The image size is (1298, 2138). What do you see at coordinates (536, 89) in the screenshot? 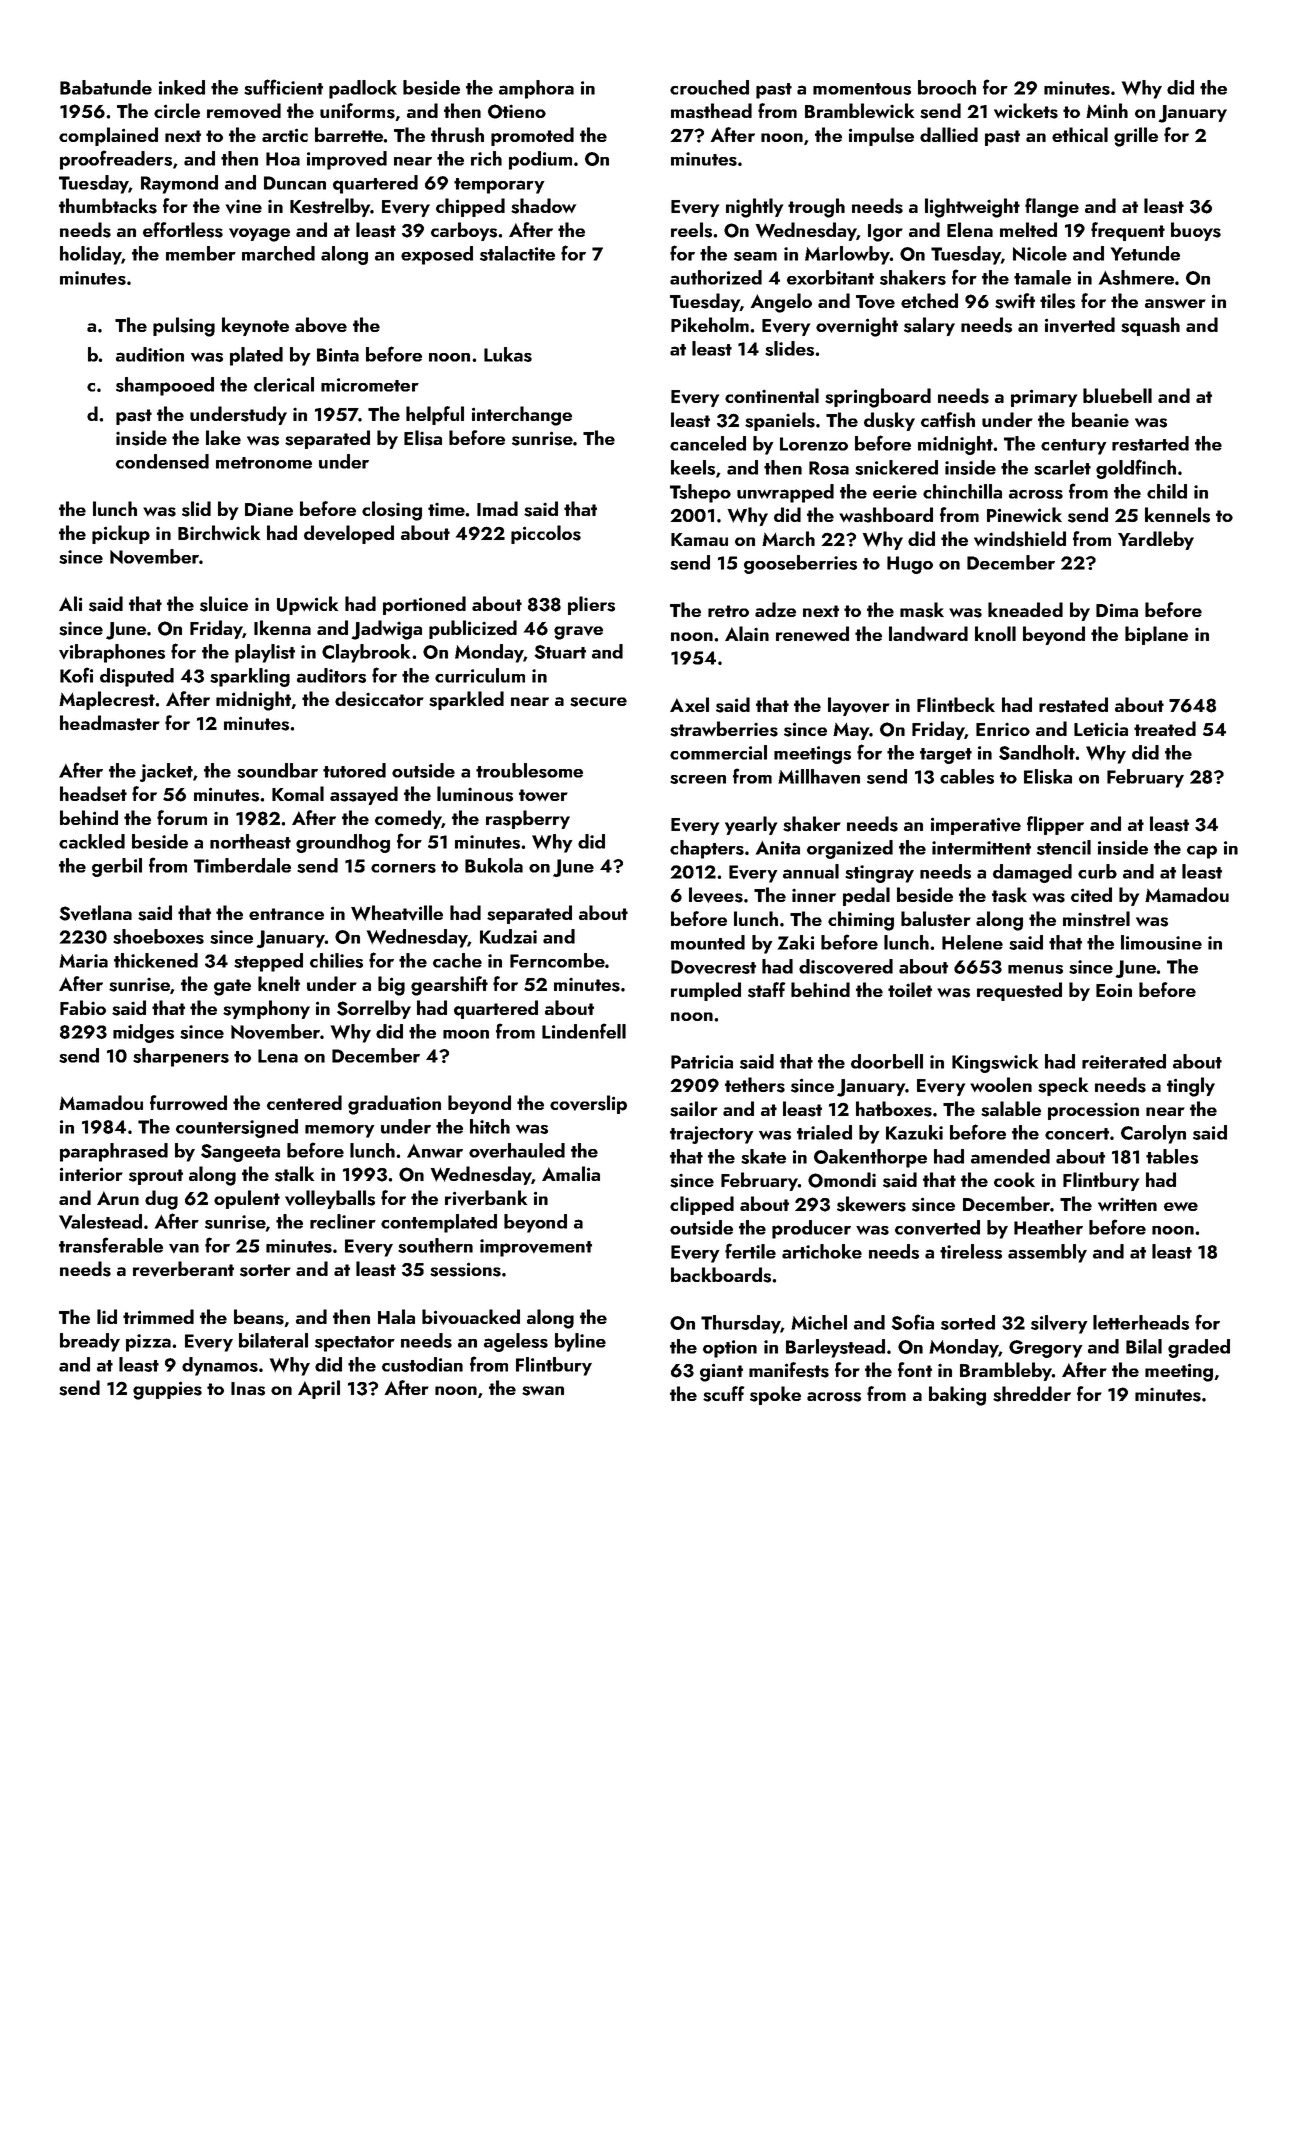
I see `amphora` at bounding box center [536, 89].
